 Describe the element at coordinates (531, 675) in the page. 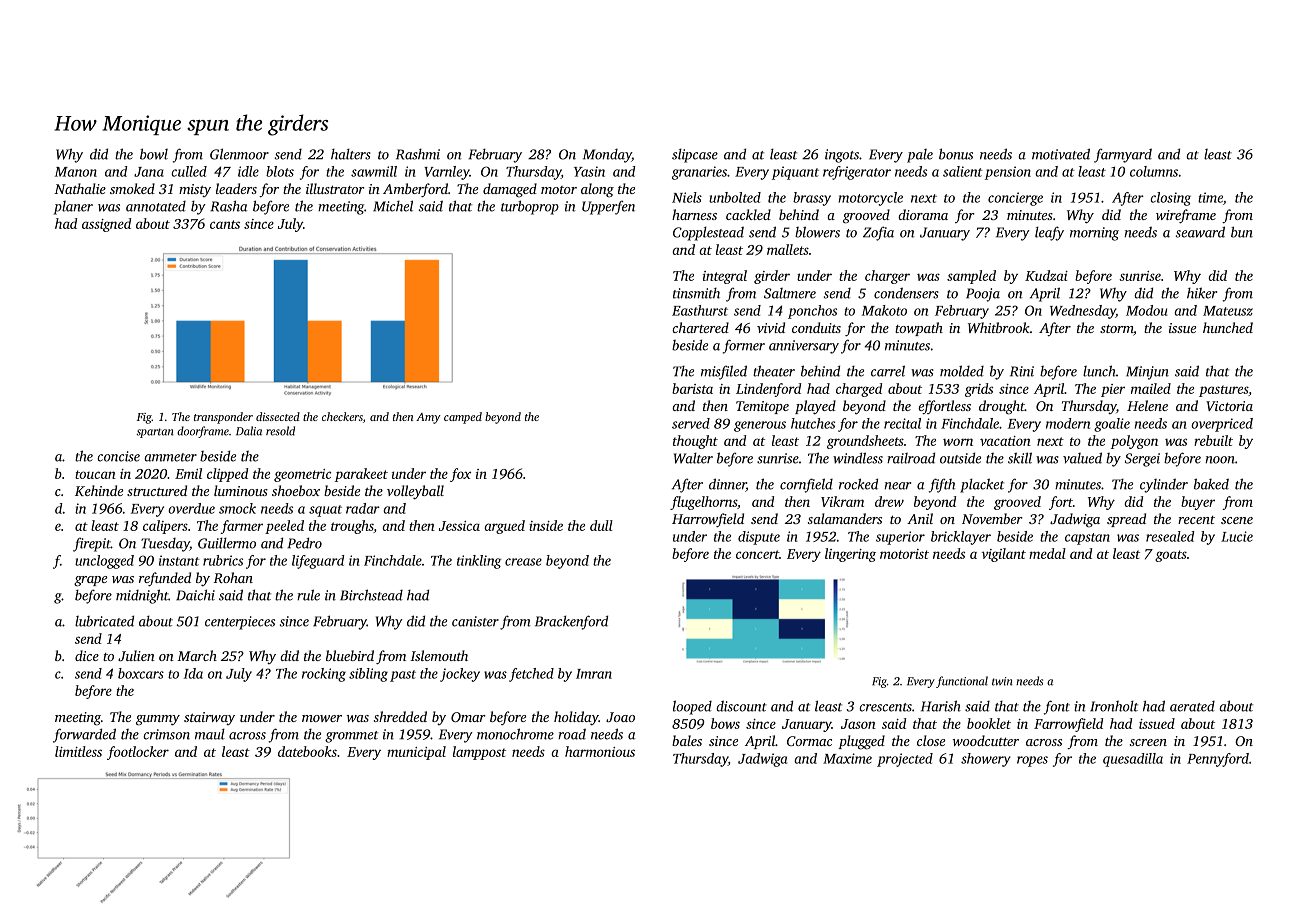

I see `fetched` at that location.
